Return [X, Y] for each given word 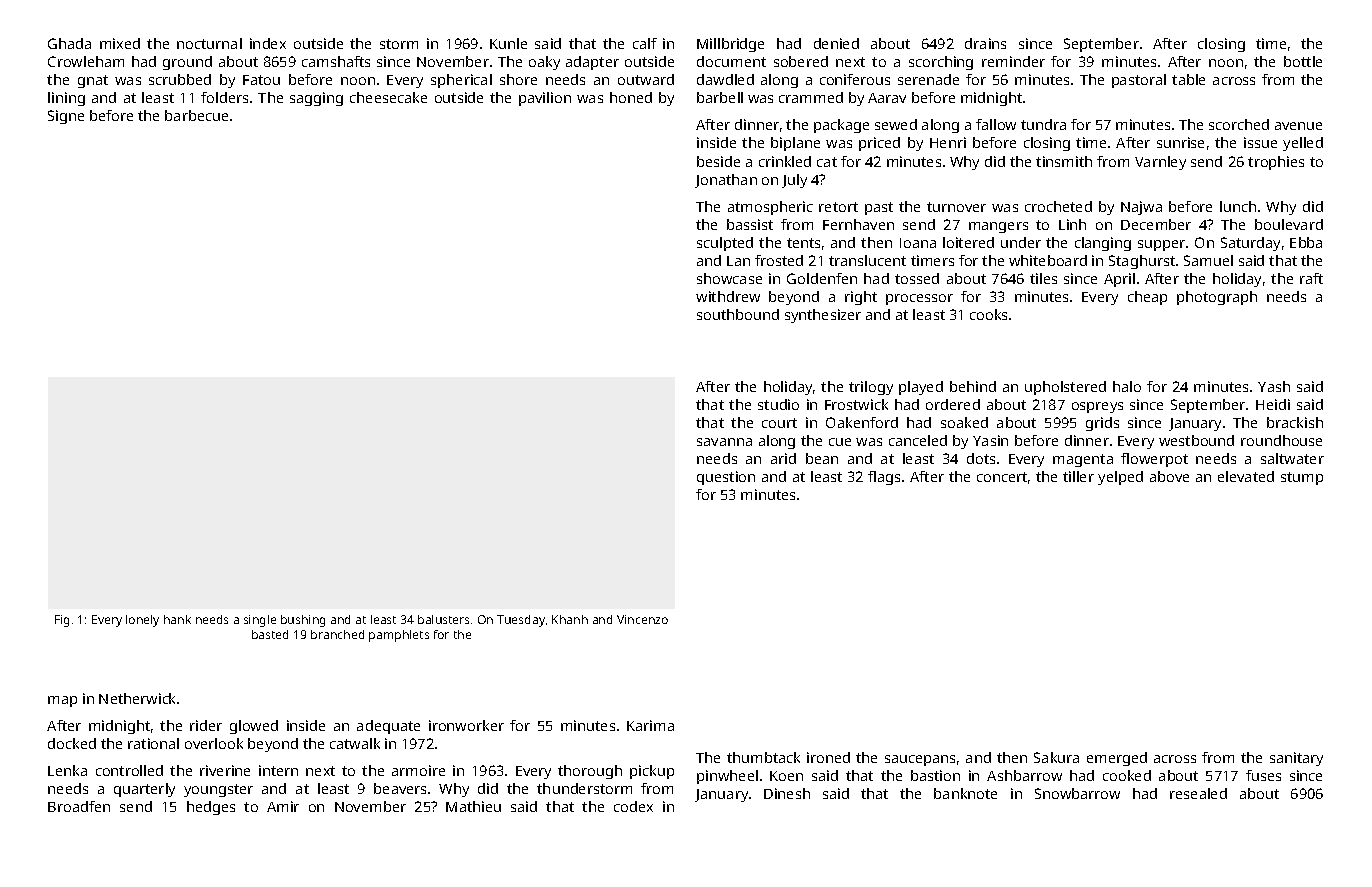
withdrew [728, 296]
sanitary [1296, 759]
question [726, 478]
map [62, 701]
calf [645, 43]
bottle [1303, 61]
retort [838, 207]
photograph [1217, 298]
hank [177, 619]
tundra [1043, 124]
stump [1302, 478]
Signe [66, 117]
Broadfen [79, 806]
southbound [738, 314]
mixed [120, 43]
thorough [590, 772]
